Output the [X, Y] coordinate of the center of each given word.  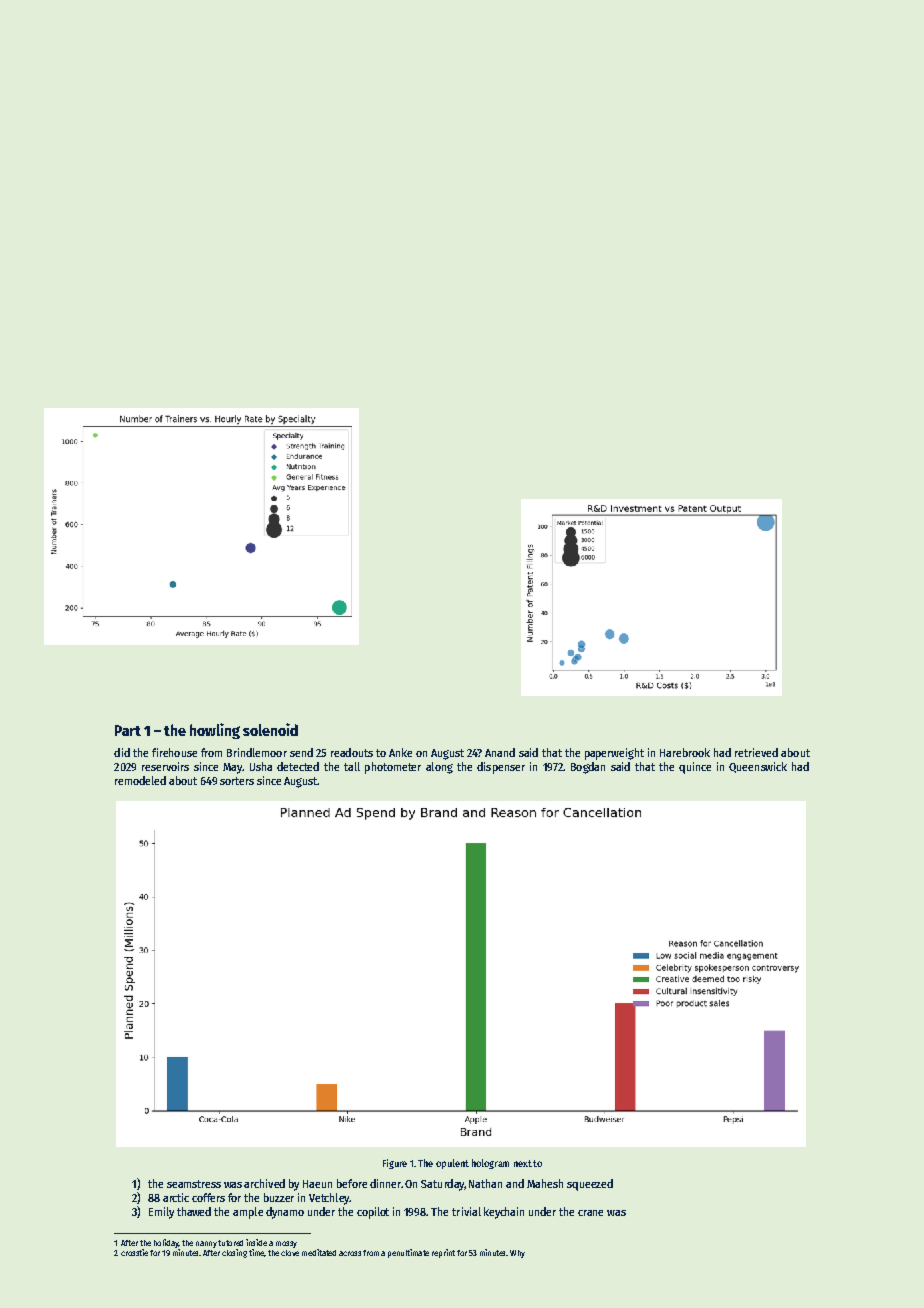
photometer [393, 768]
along [439, 768]
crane [590, 1213]
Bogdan [588, 768]
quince [695, 768]
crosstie [134, 1252]
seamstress [194, 1184]
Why [517, 1254]
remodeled [140, 780]
